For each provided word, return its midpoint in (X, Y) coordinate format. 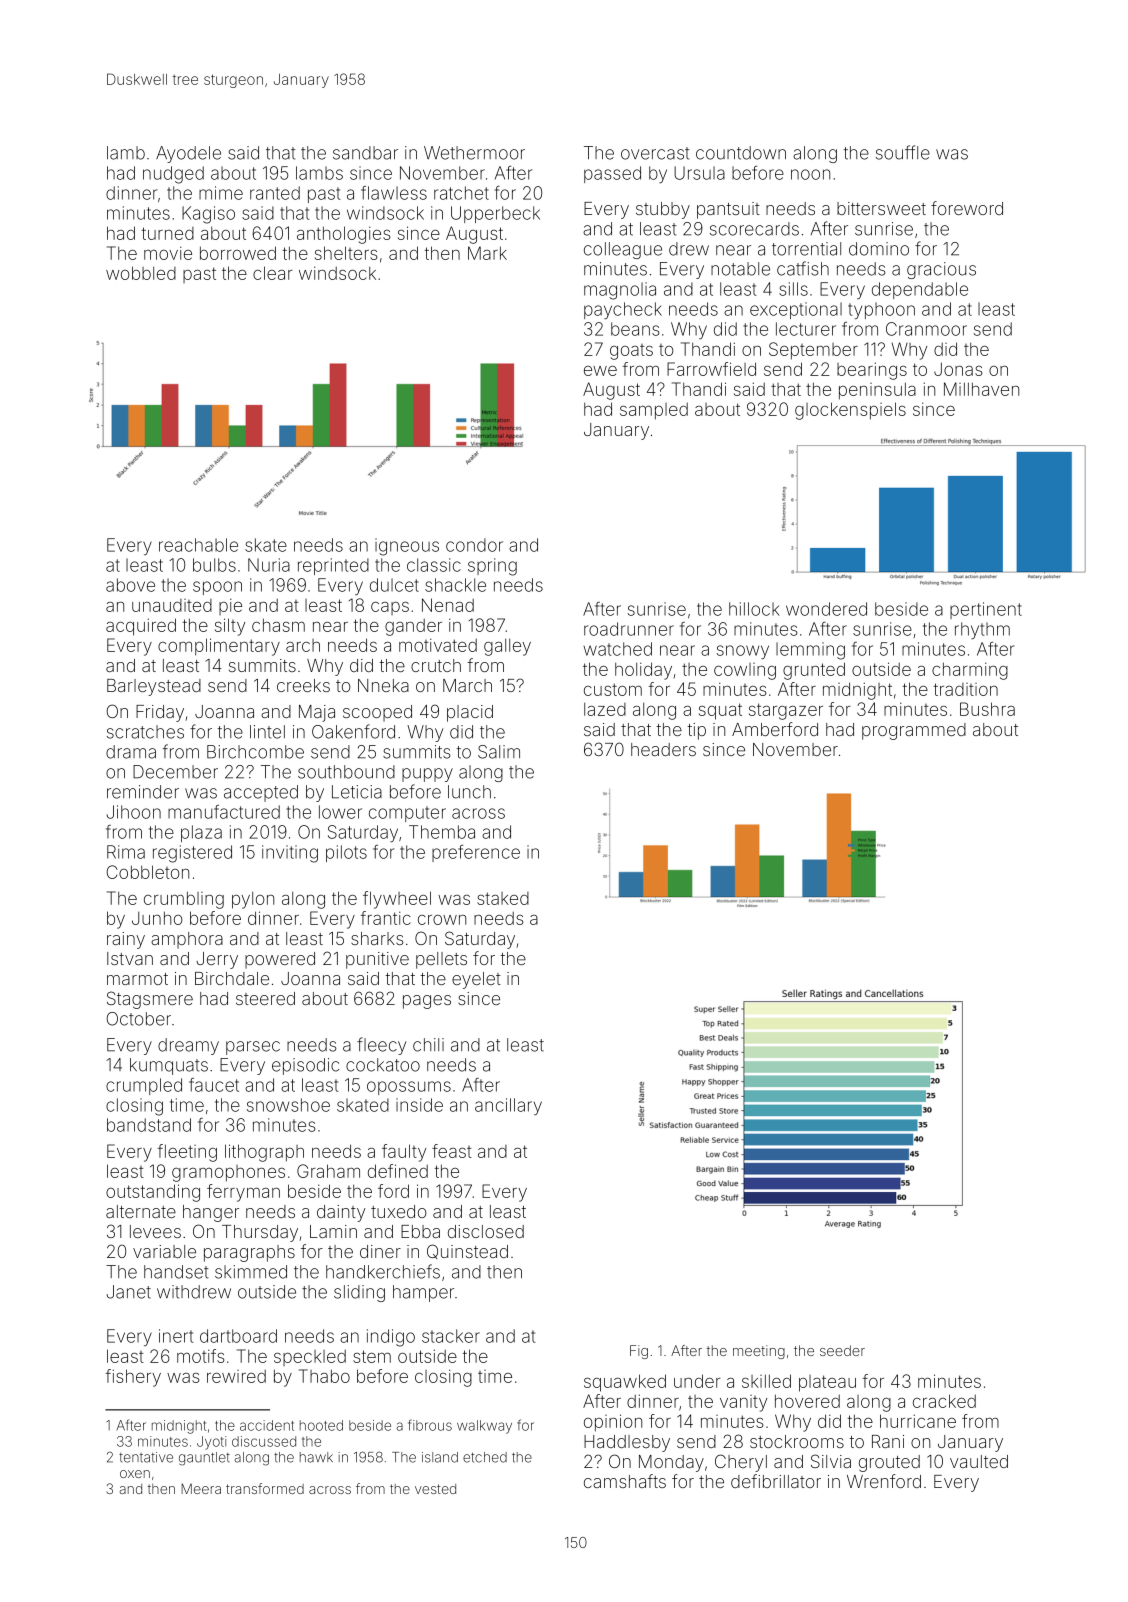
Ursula (699, 173)
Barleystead (154, 687)
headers (663, 749)
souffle (903, 152)
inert (176, 1336)
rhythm (982, 630)
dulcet (394, 585)
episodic (305, 1066)
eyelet (476, 980)
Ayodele (188, 154)
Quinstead (467, 1251)
